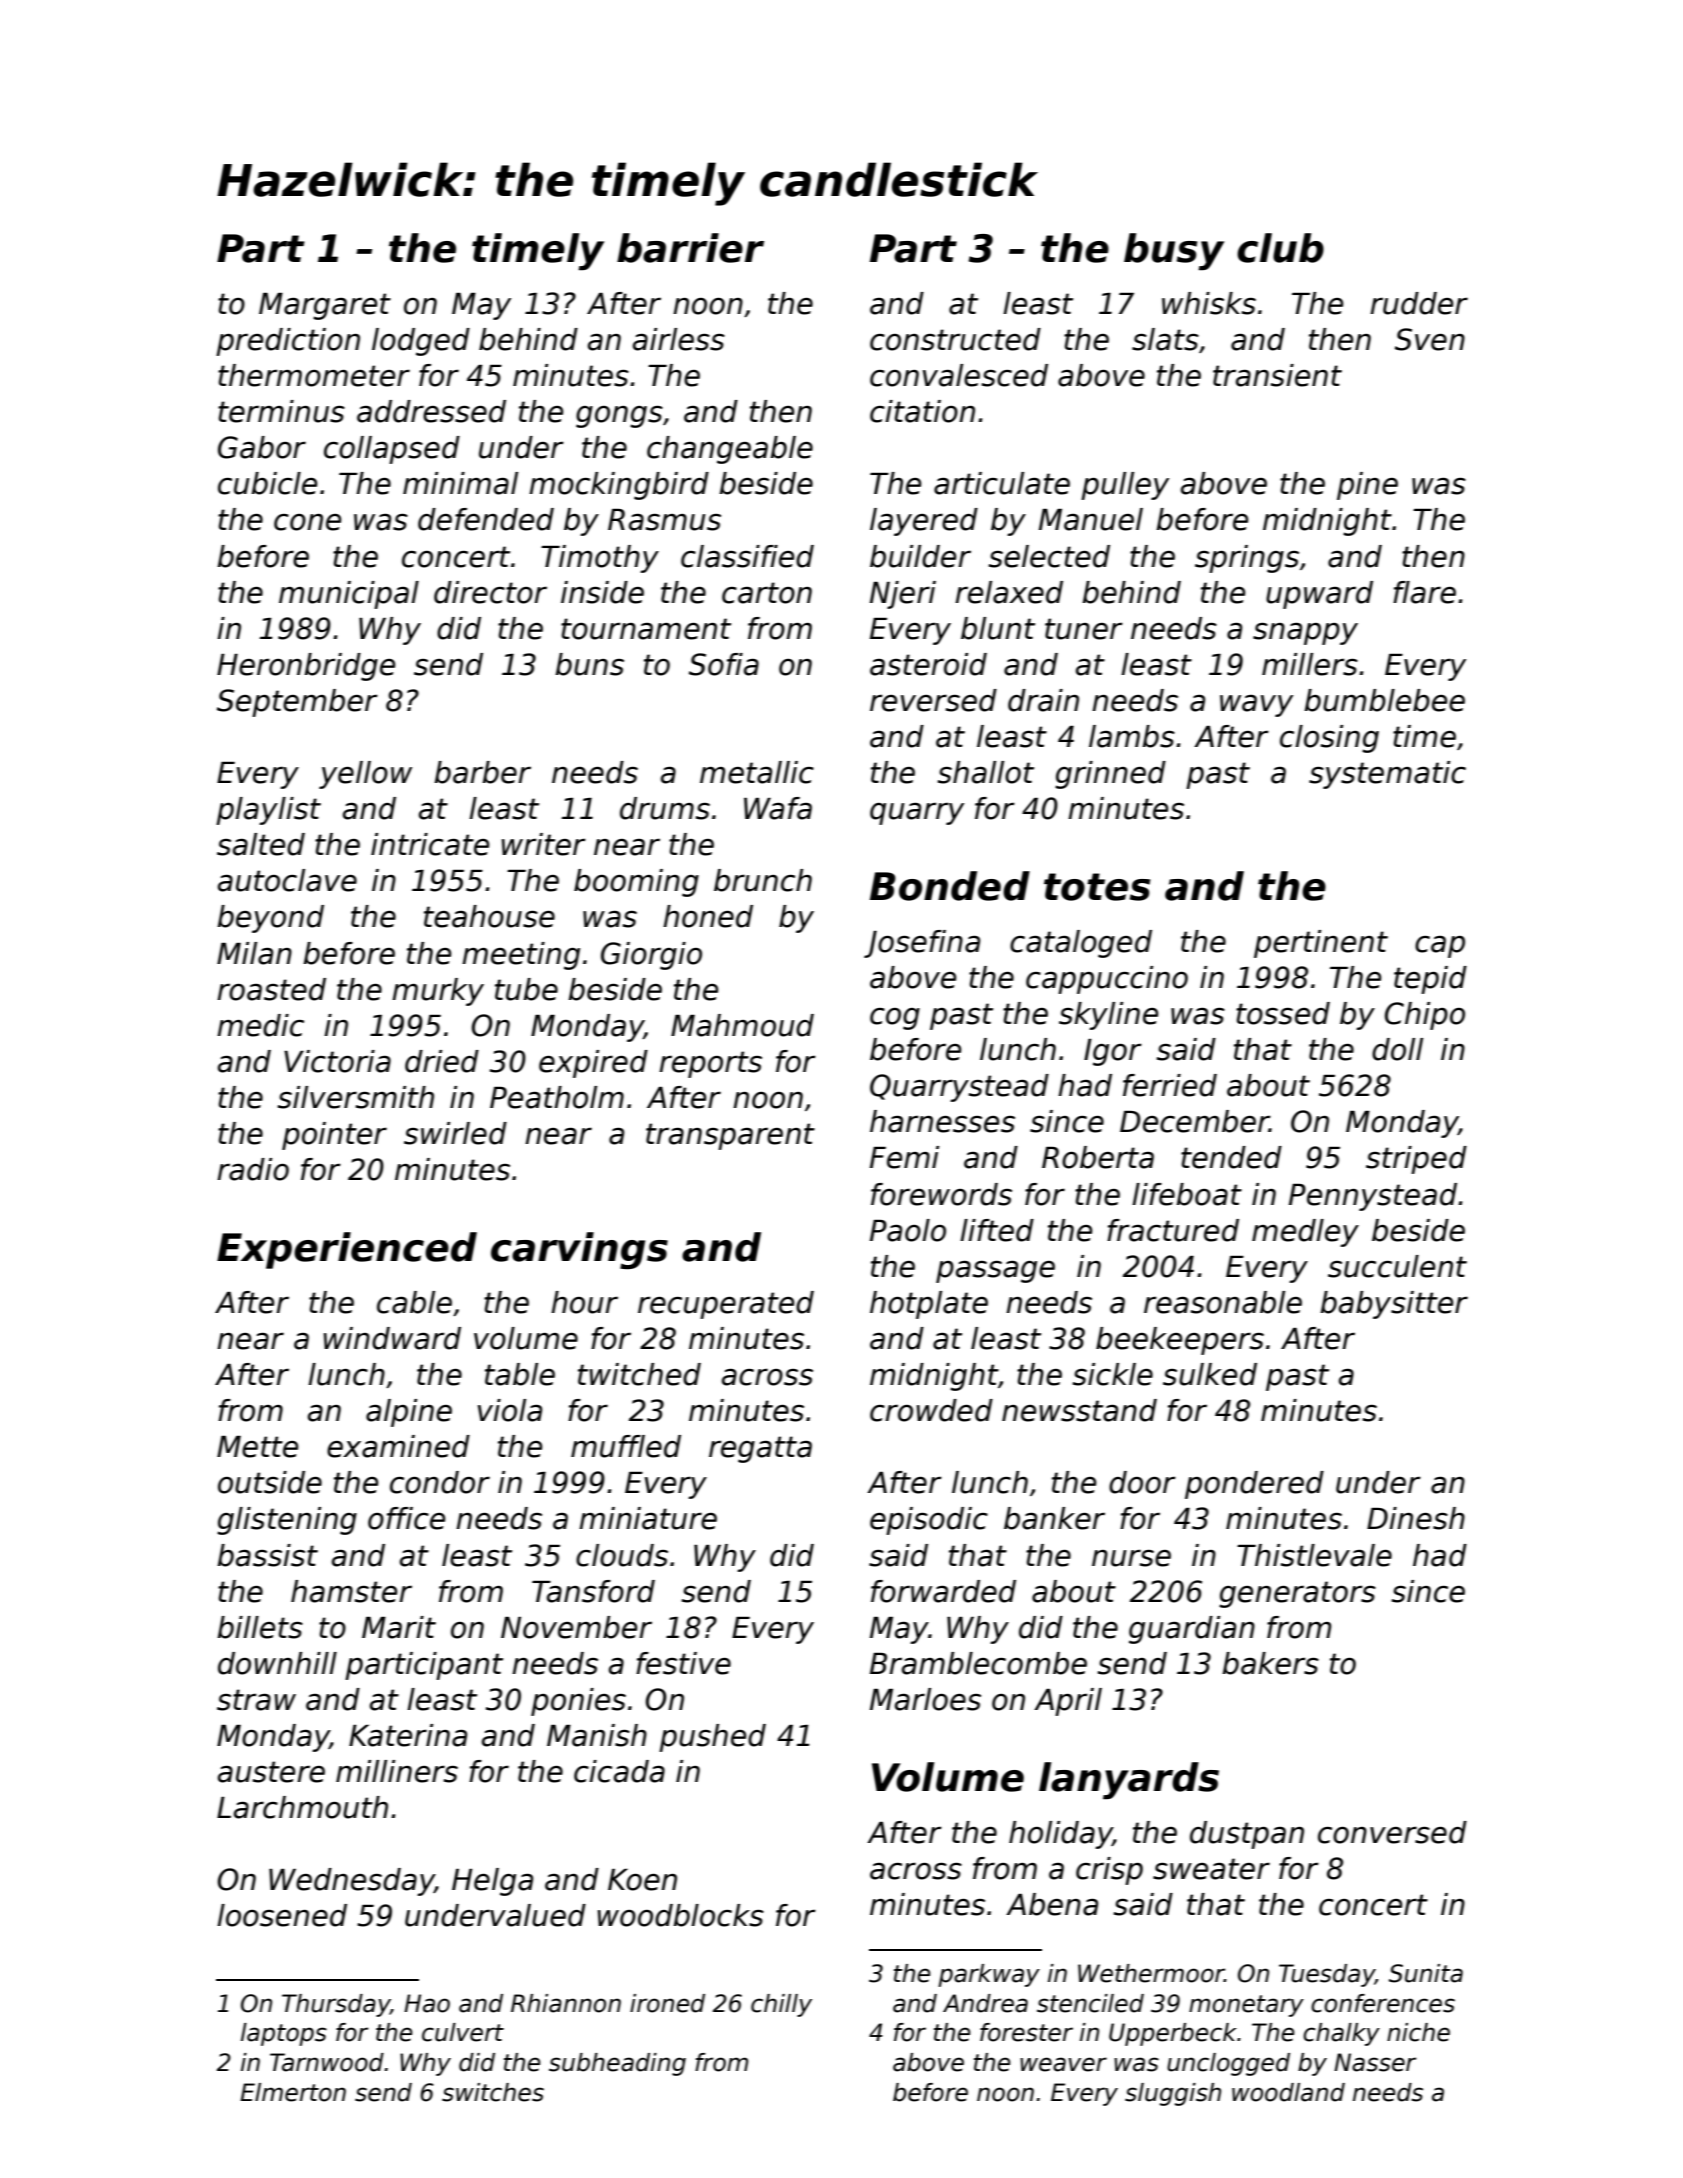 Image resolution: width=1683 pixels, height=2178 pixels. Describe the element at coordinates (253, 1169) in the document. I see `radio` at that location.
